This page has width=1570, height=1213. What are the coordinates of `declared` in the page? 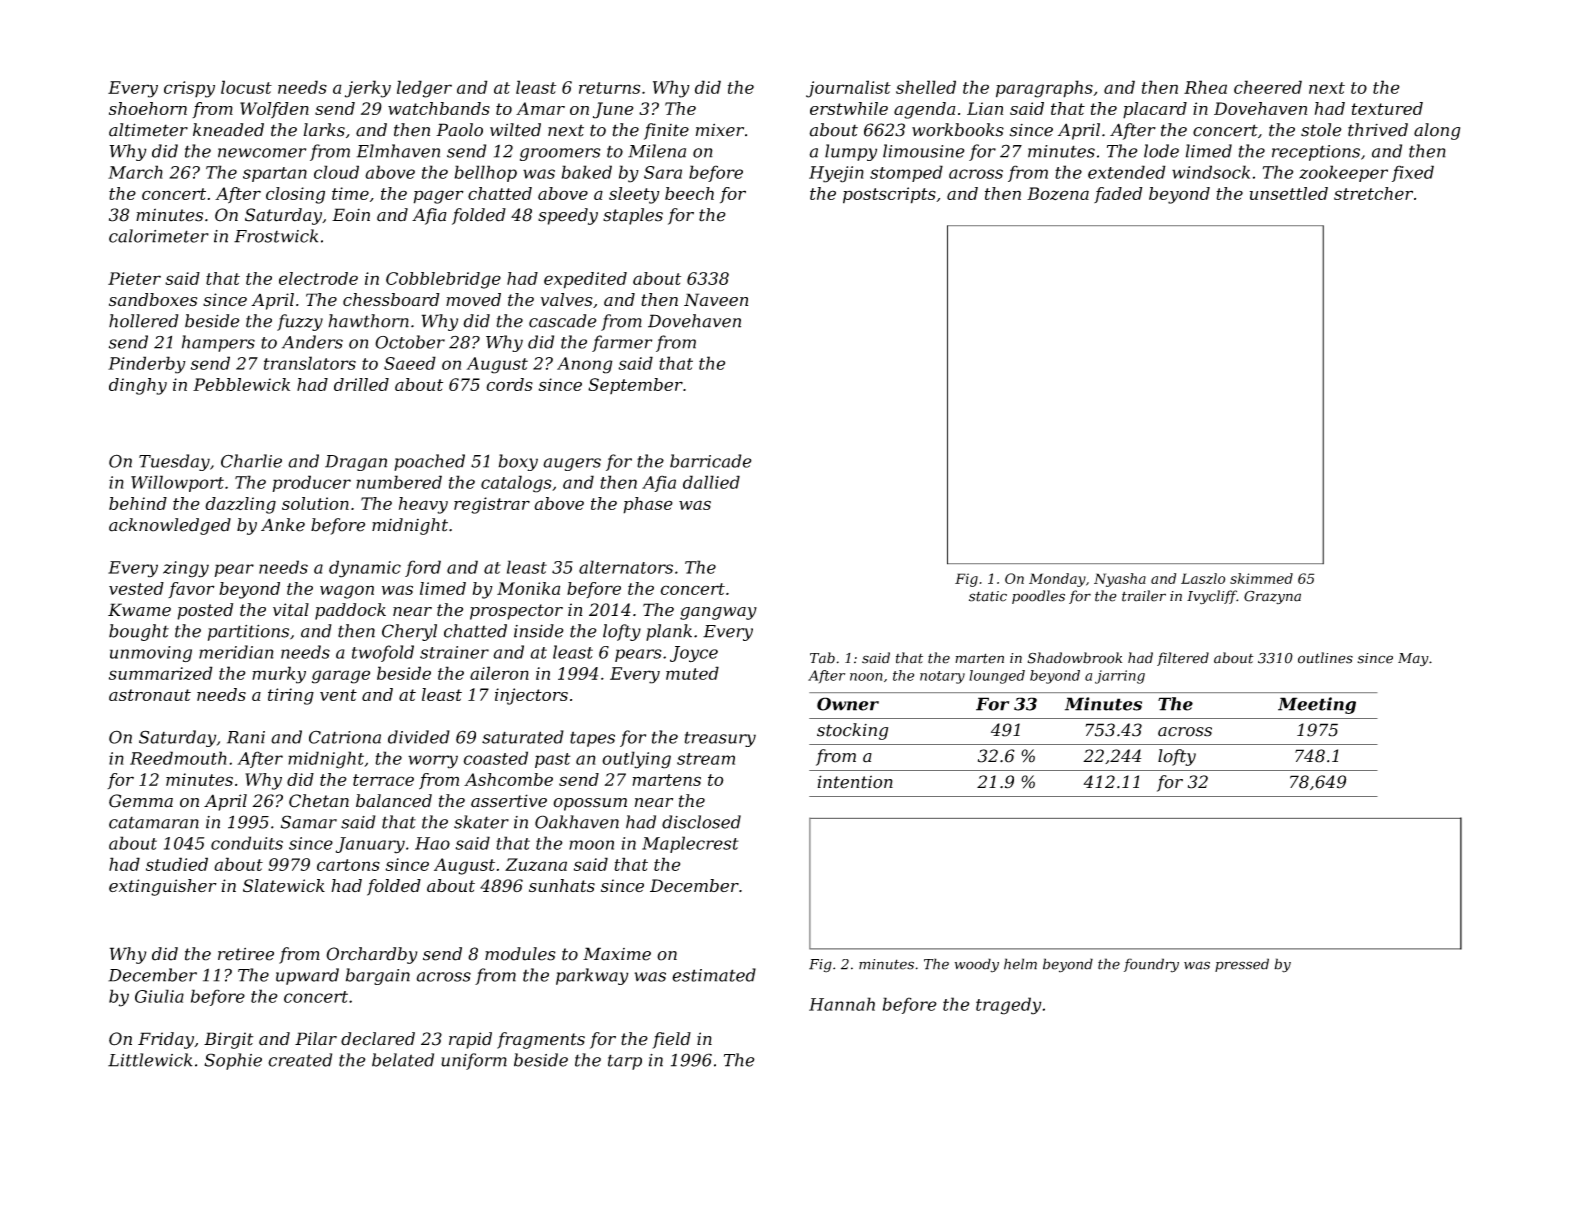 It's located at (378, 1039).
